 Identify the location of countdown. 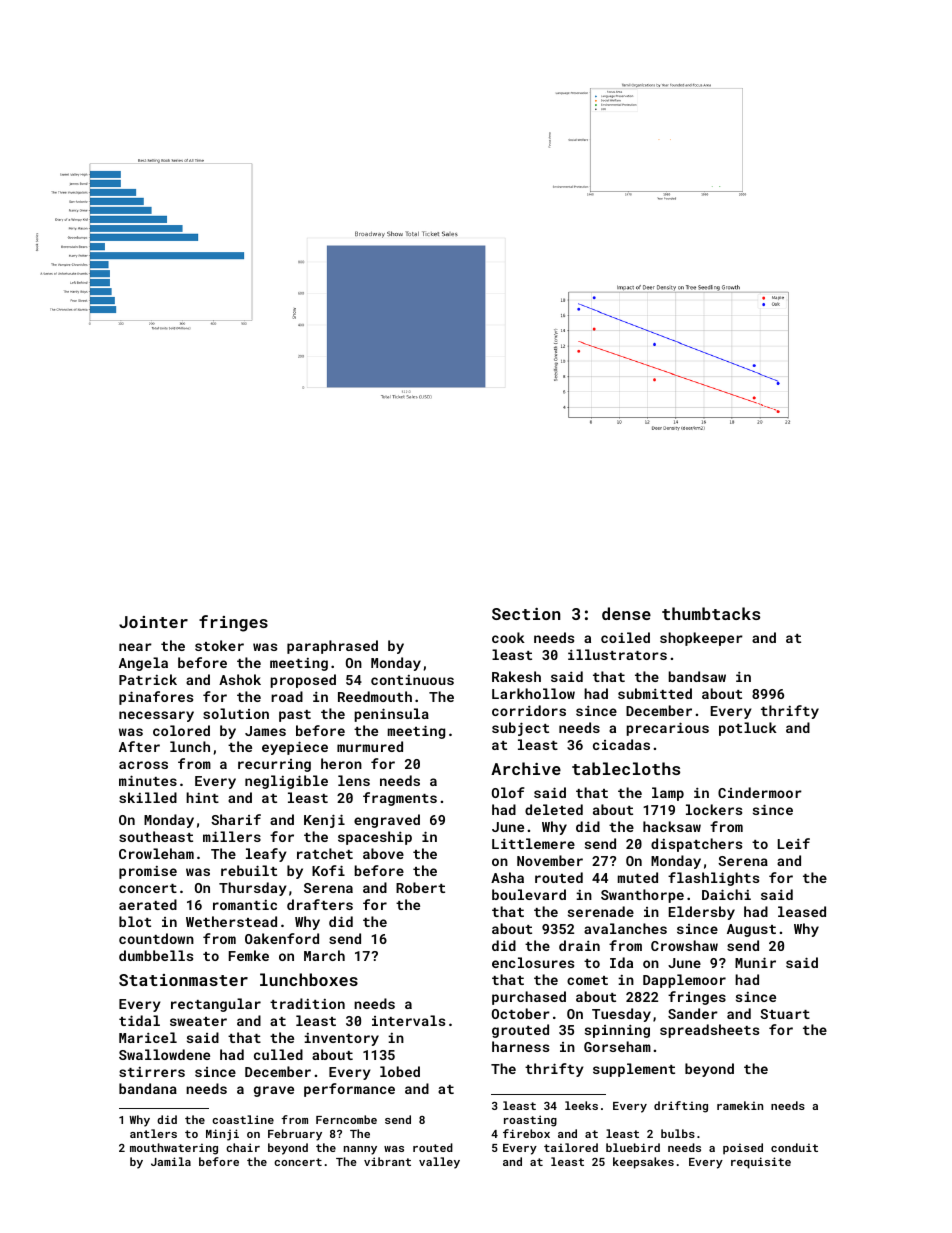
(156, 938).
